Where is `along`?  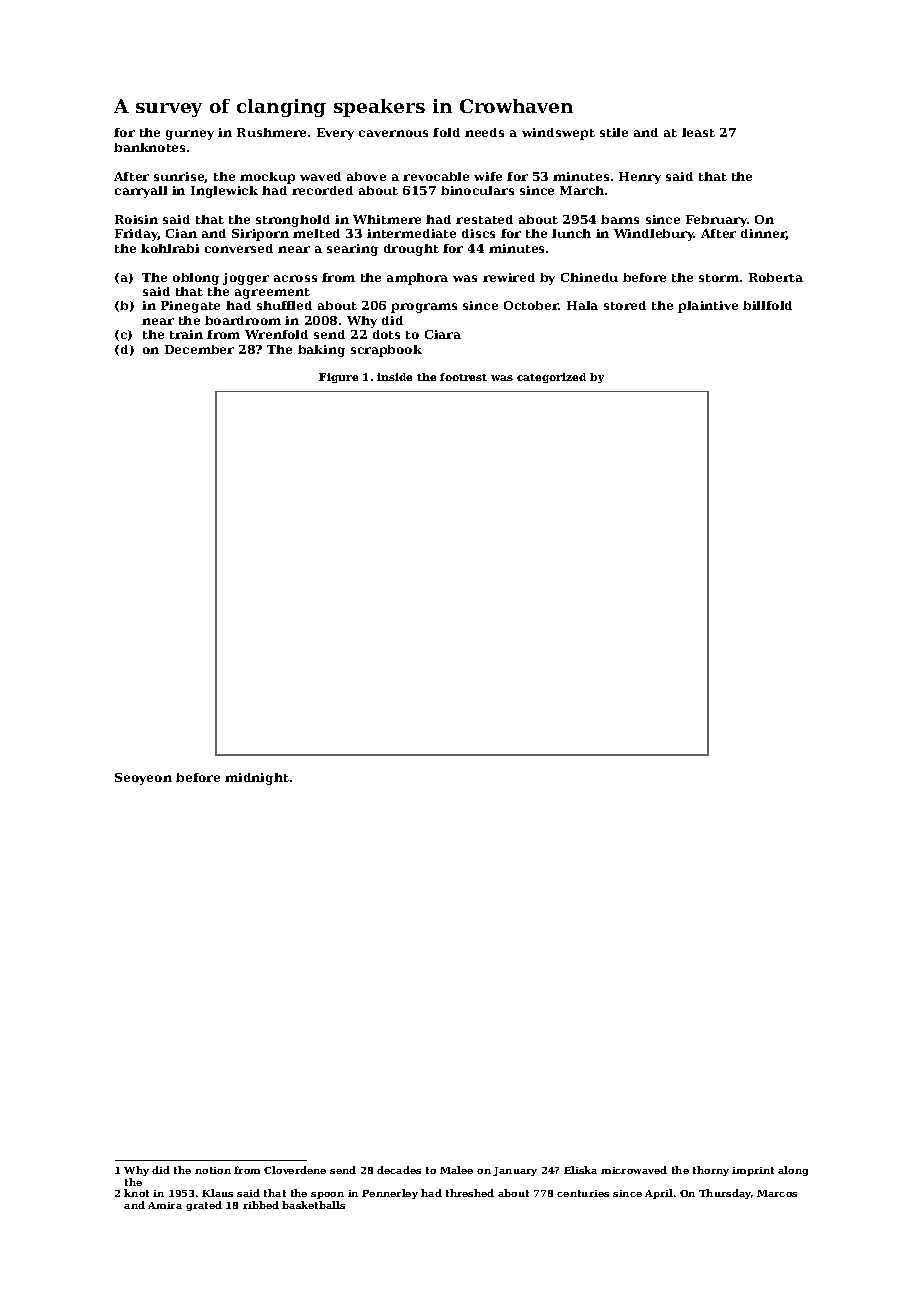 along is located at coordinates (793, 1171).
